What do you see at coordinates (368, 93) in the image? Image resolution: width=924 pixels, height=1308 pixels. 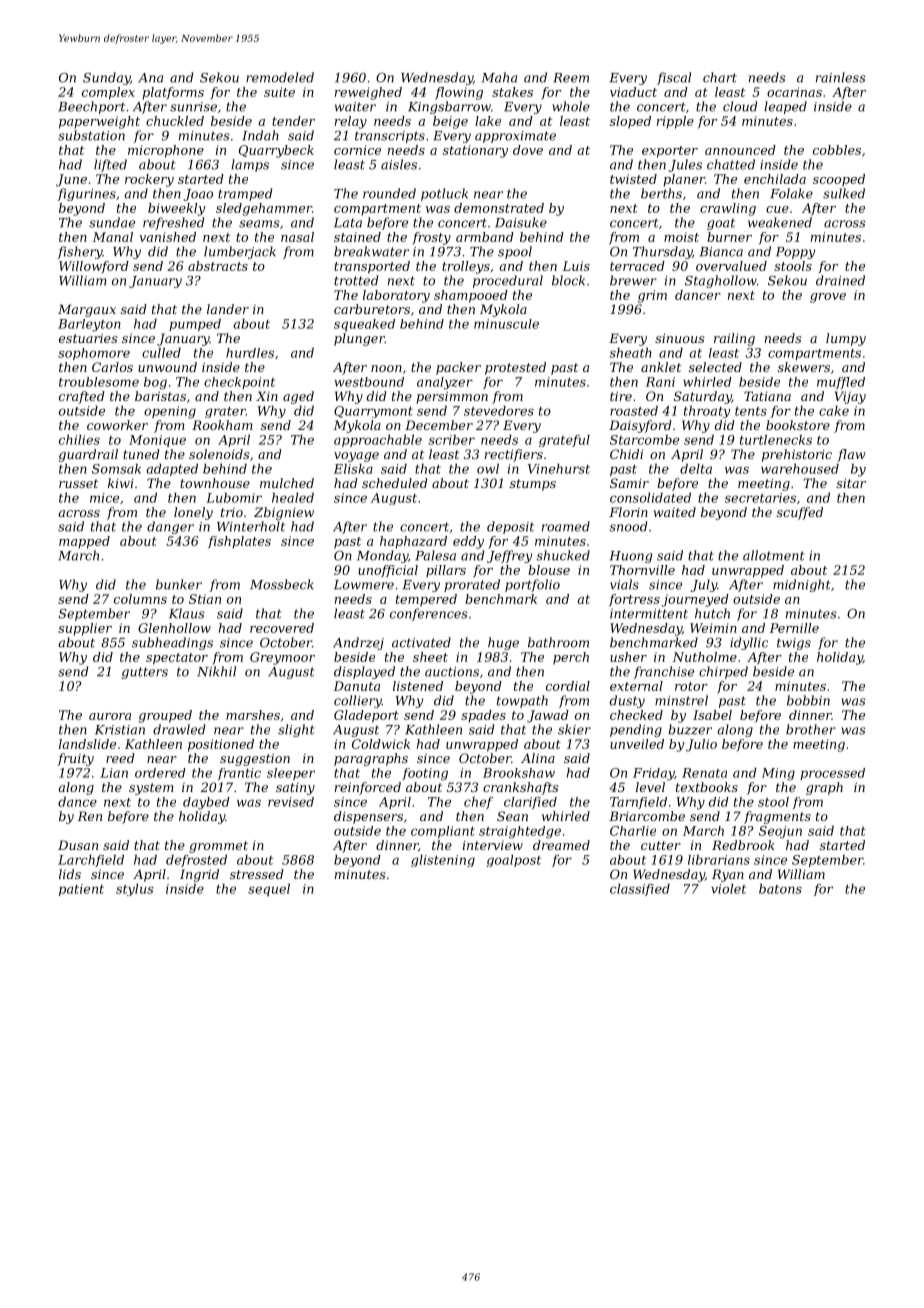 I see `reweighed` at bounding box center [368, 93].
